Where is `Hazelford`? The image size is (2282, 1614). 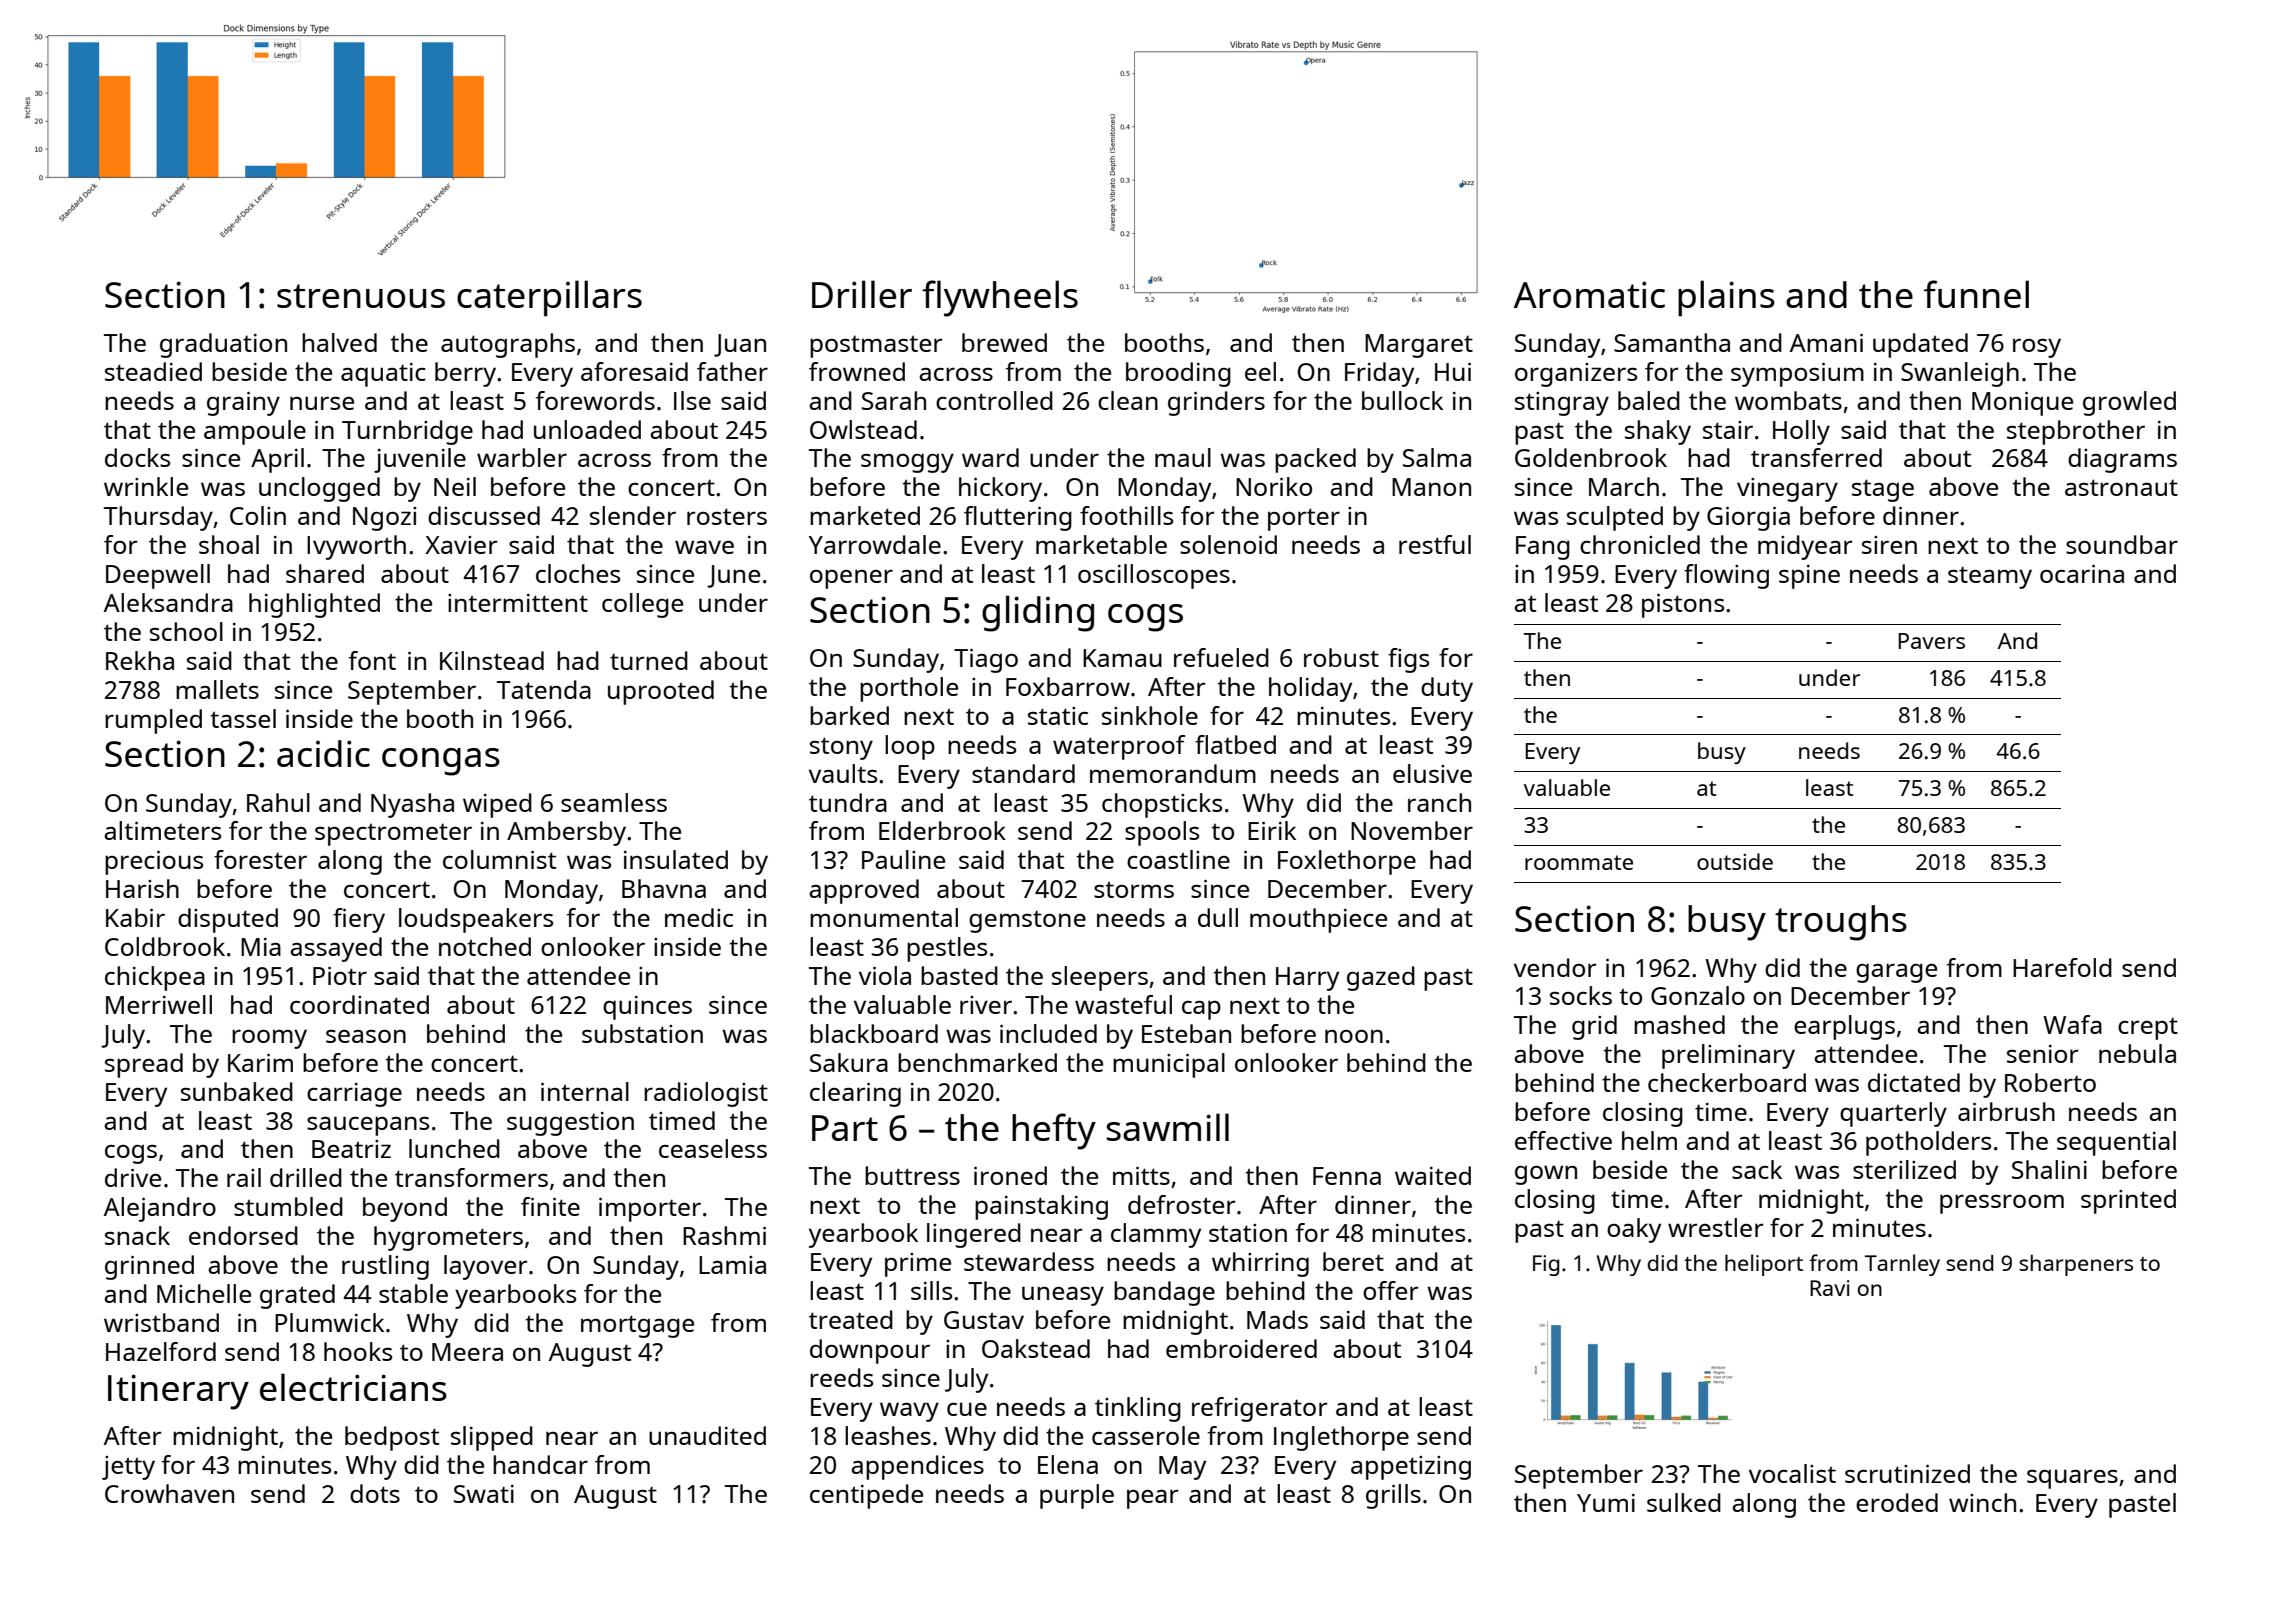 Hazelford is located at coordinates (161, 1351).
